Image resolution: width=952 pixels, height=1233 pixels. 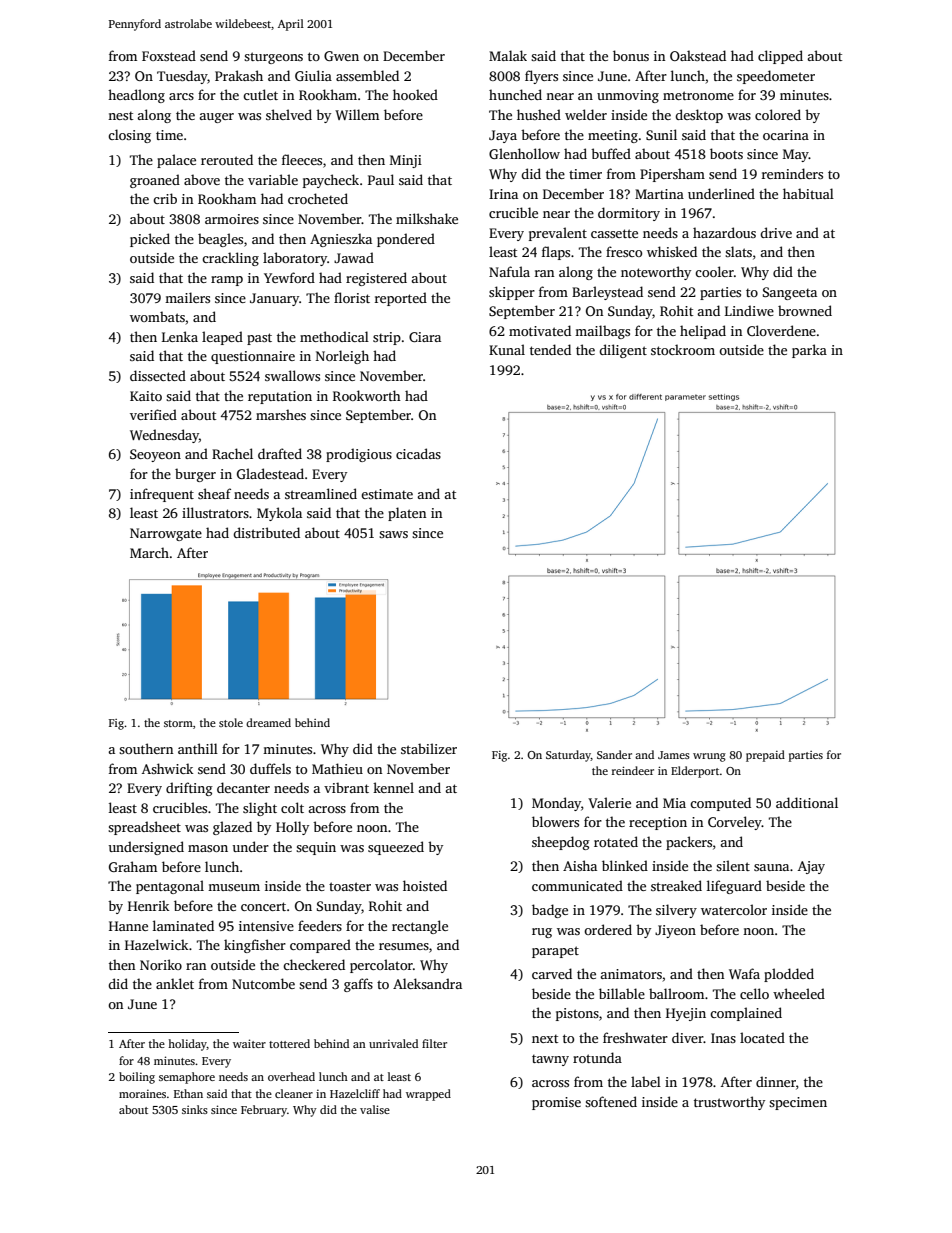 What do you see at coordinates (166, 534) in the screenshot?
I see `Narrowgate` at bounding box center [166, 534].
